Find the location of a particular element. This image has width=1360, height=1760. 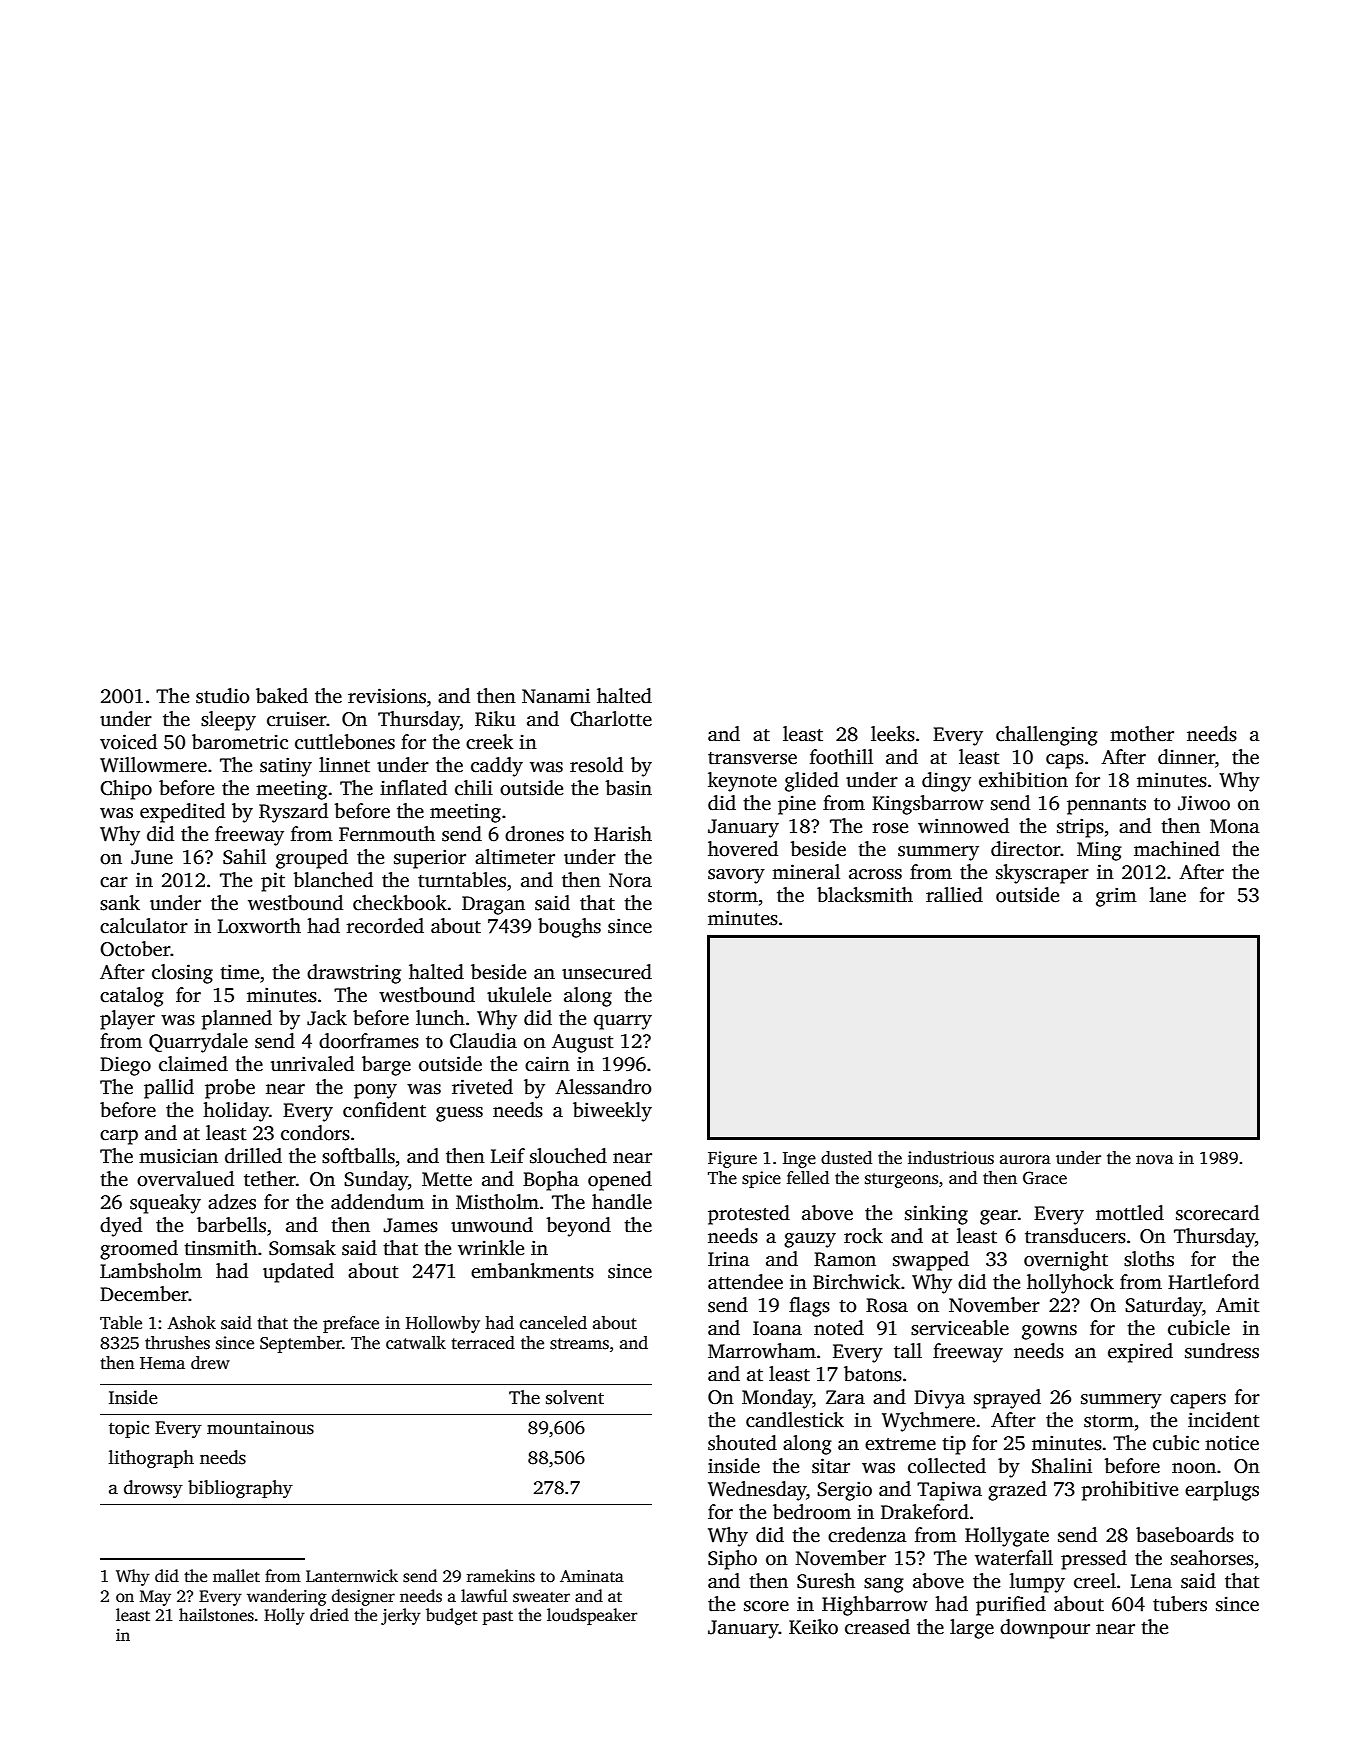

revisions is located at coordinates (387, 696).
